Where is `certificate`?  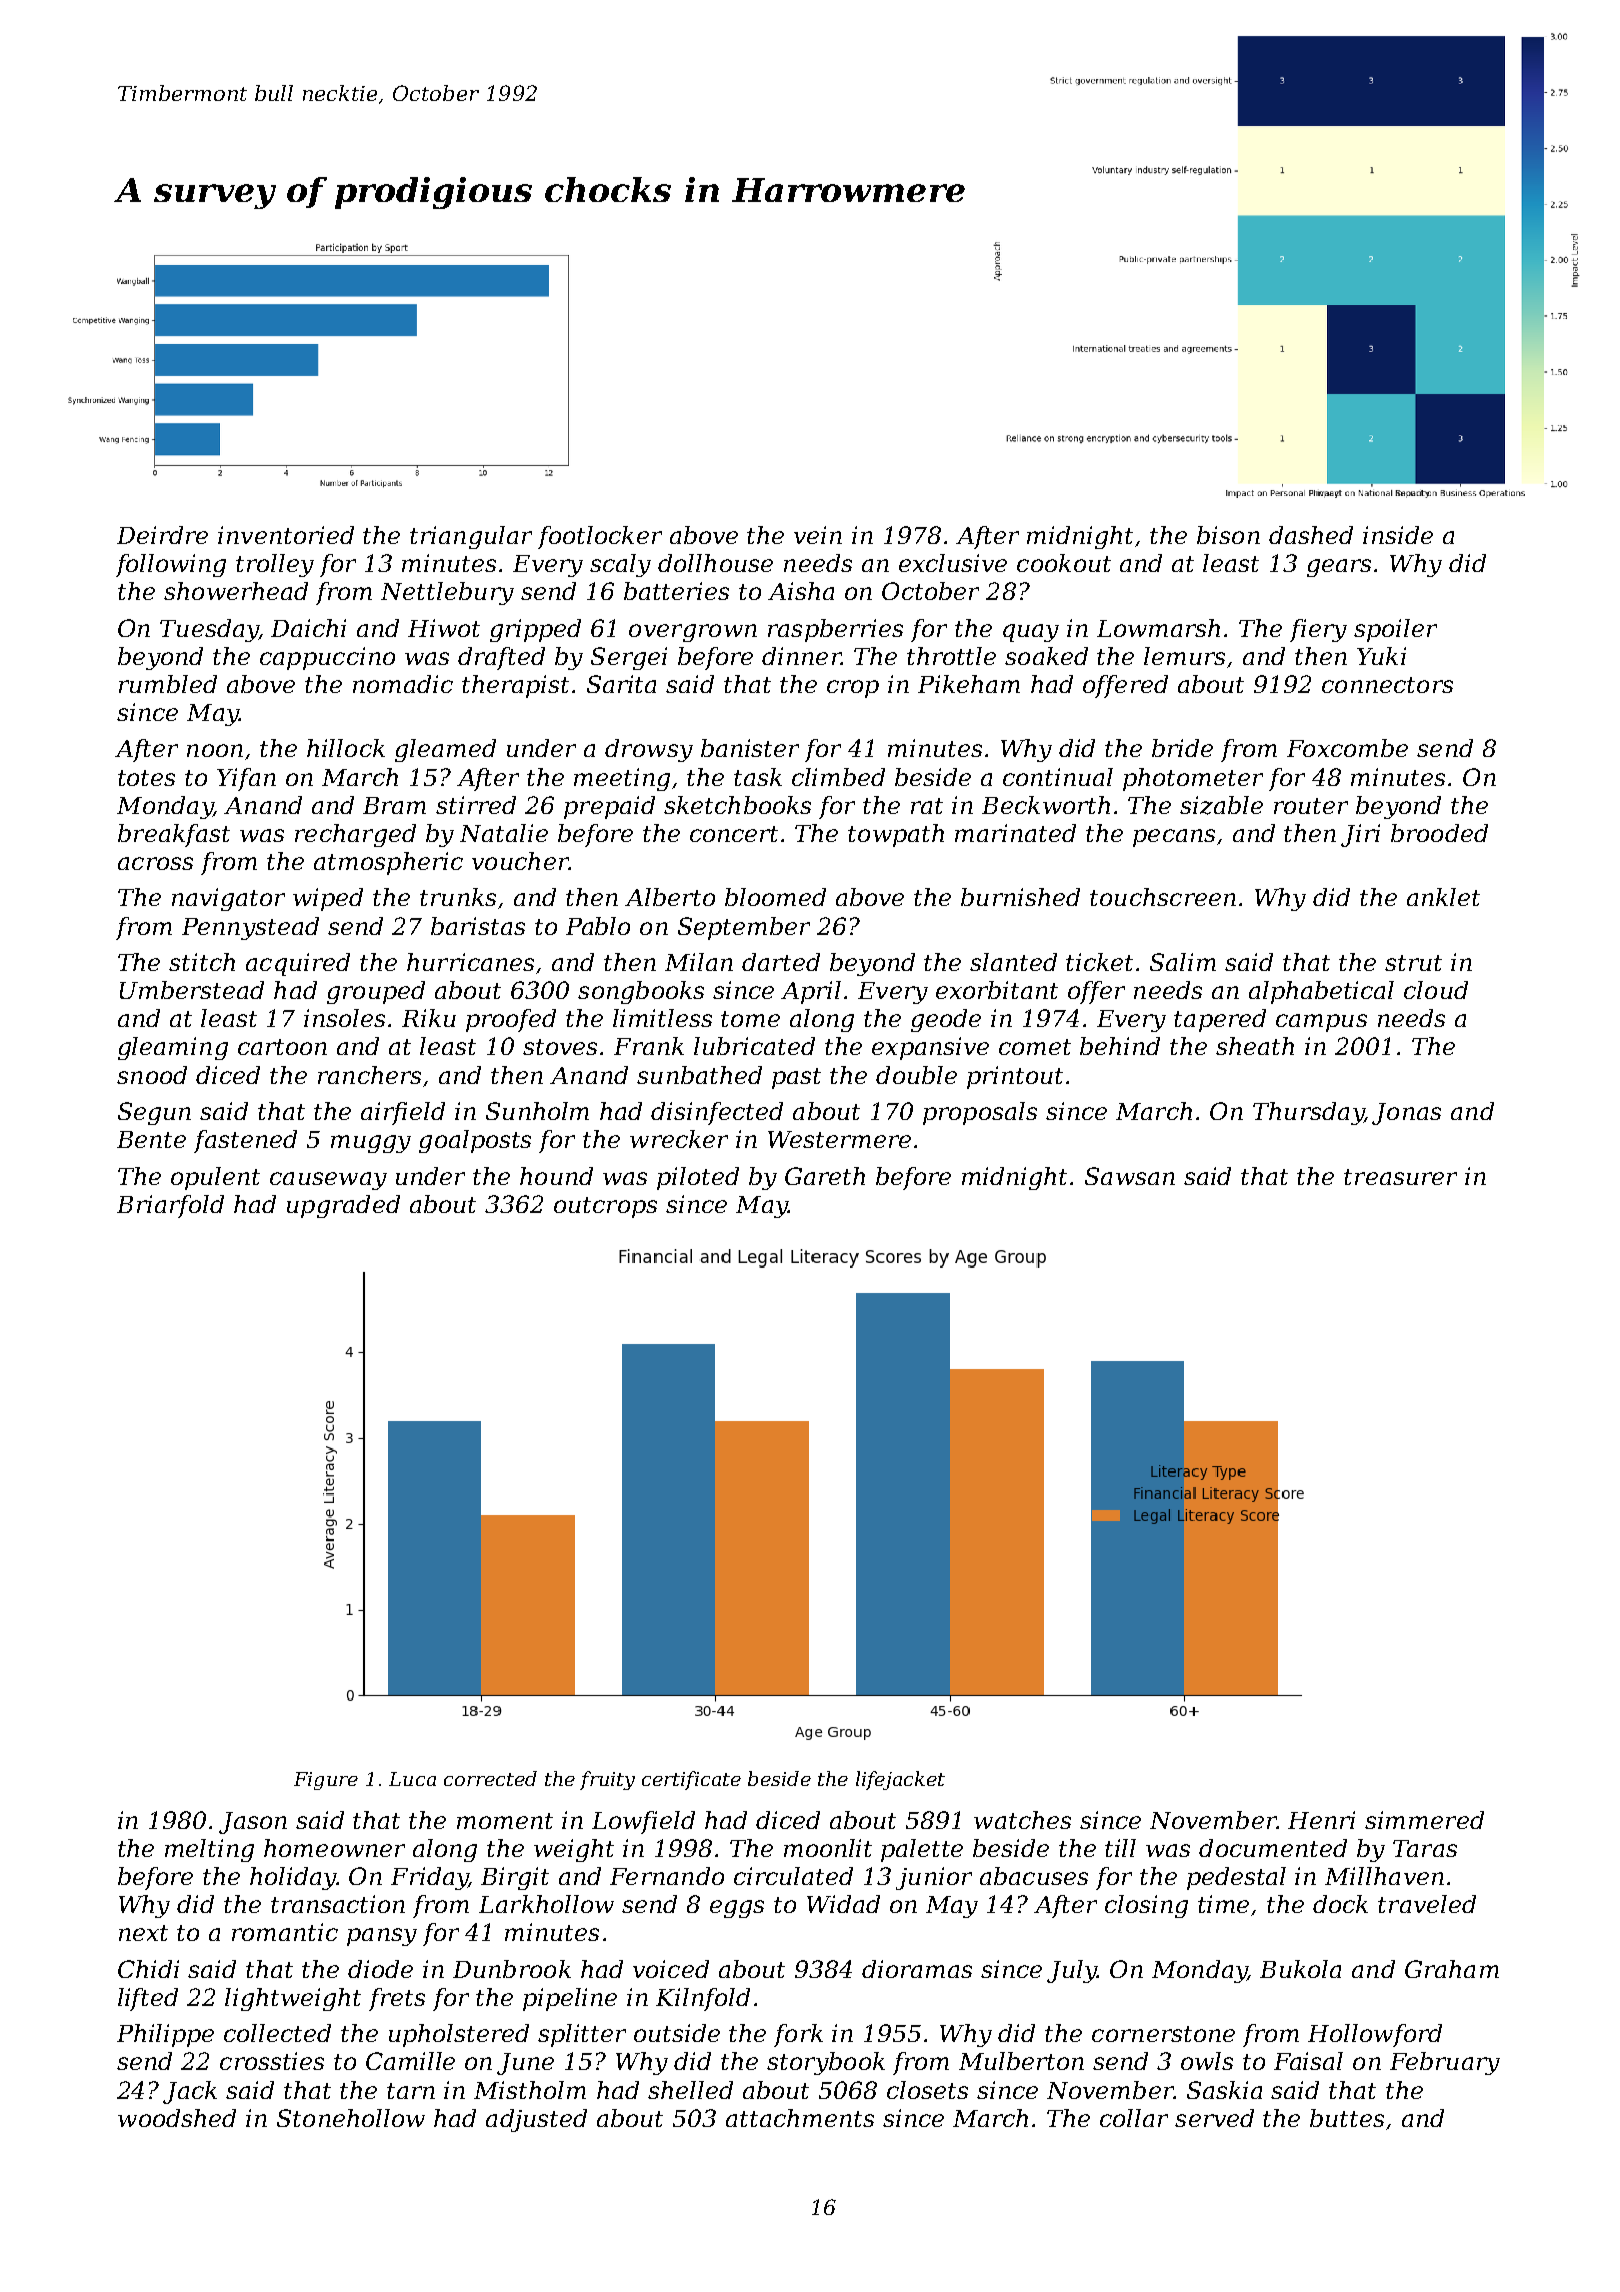 certificate is located at coordinates (691, 1780).
